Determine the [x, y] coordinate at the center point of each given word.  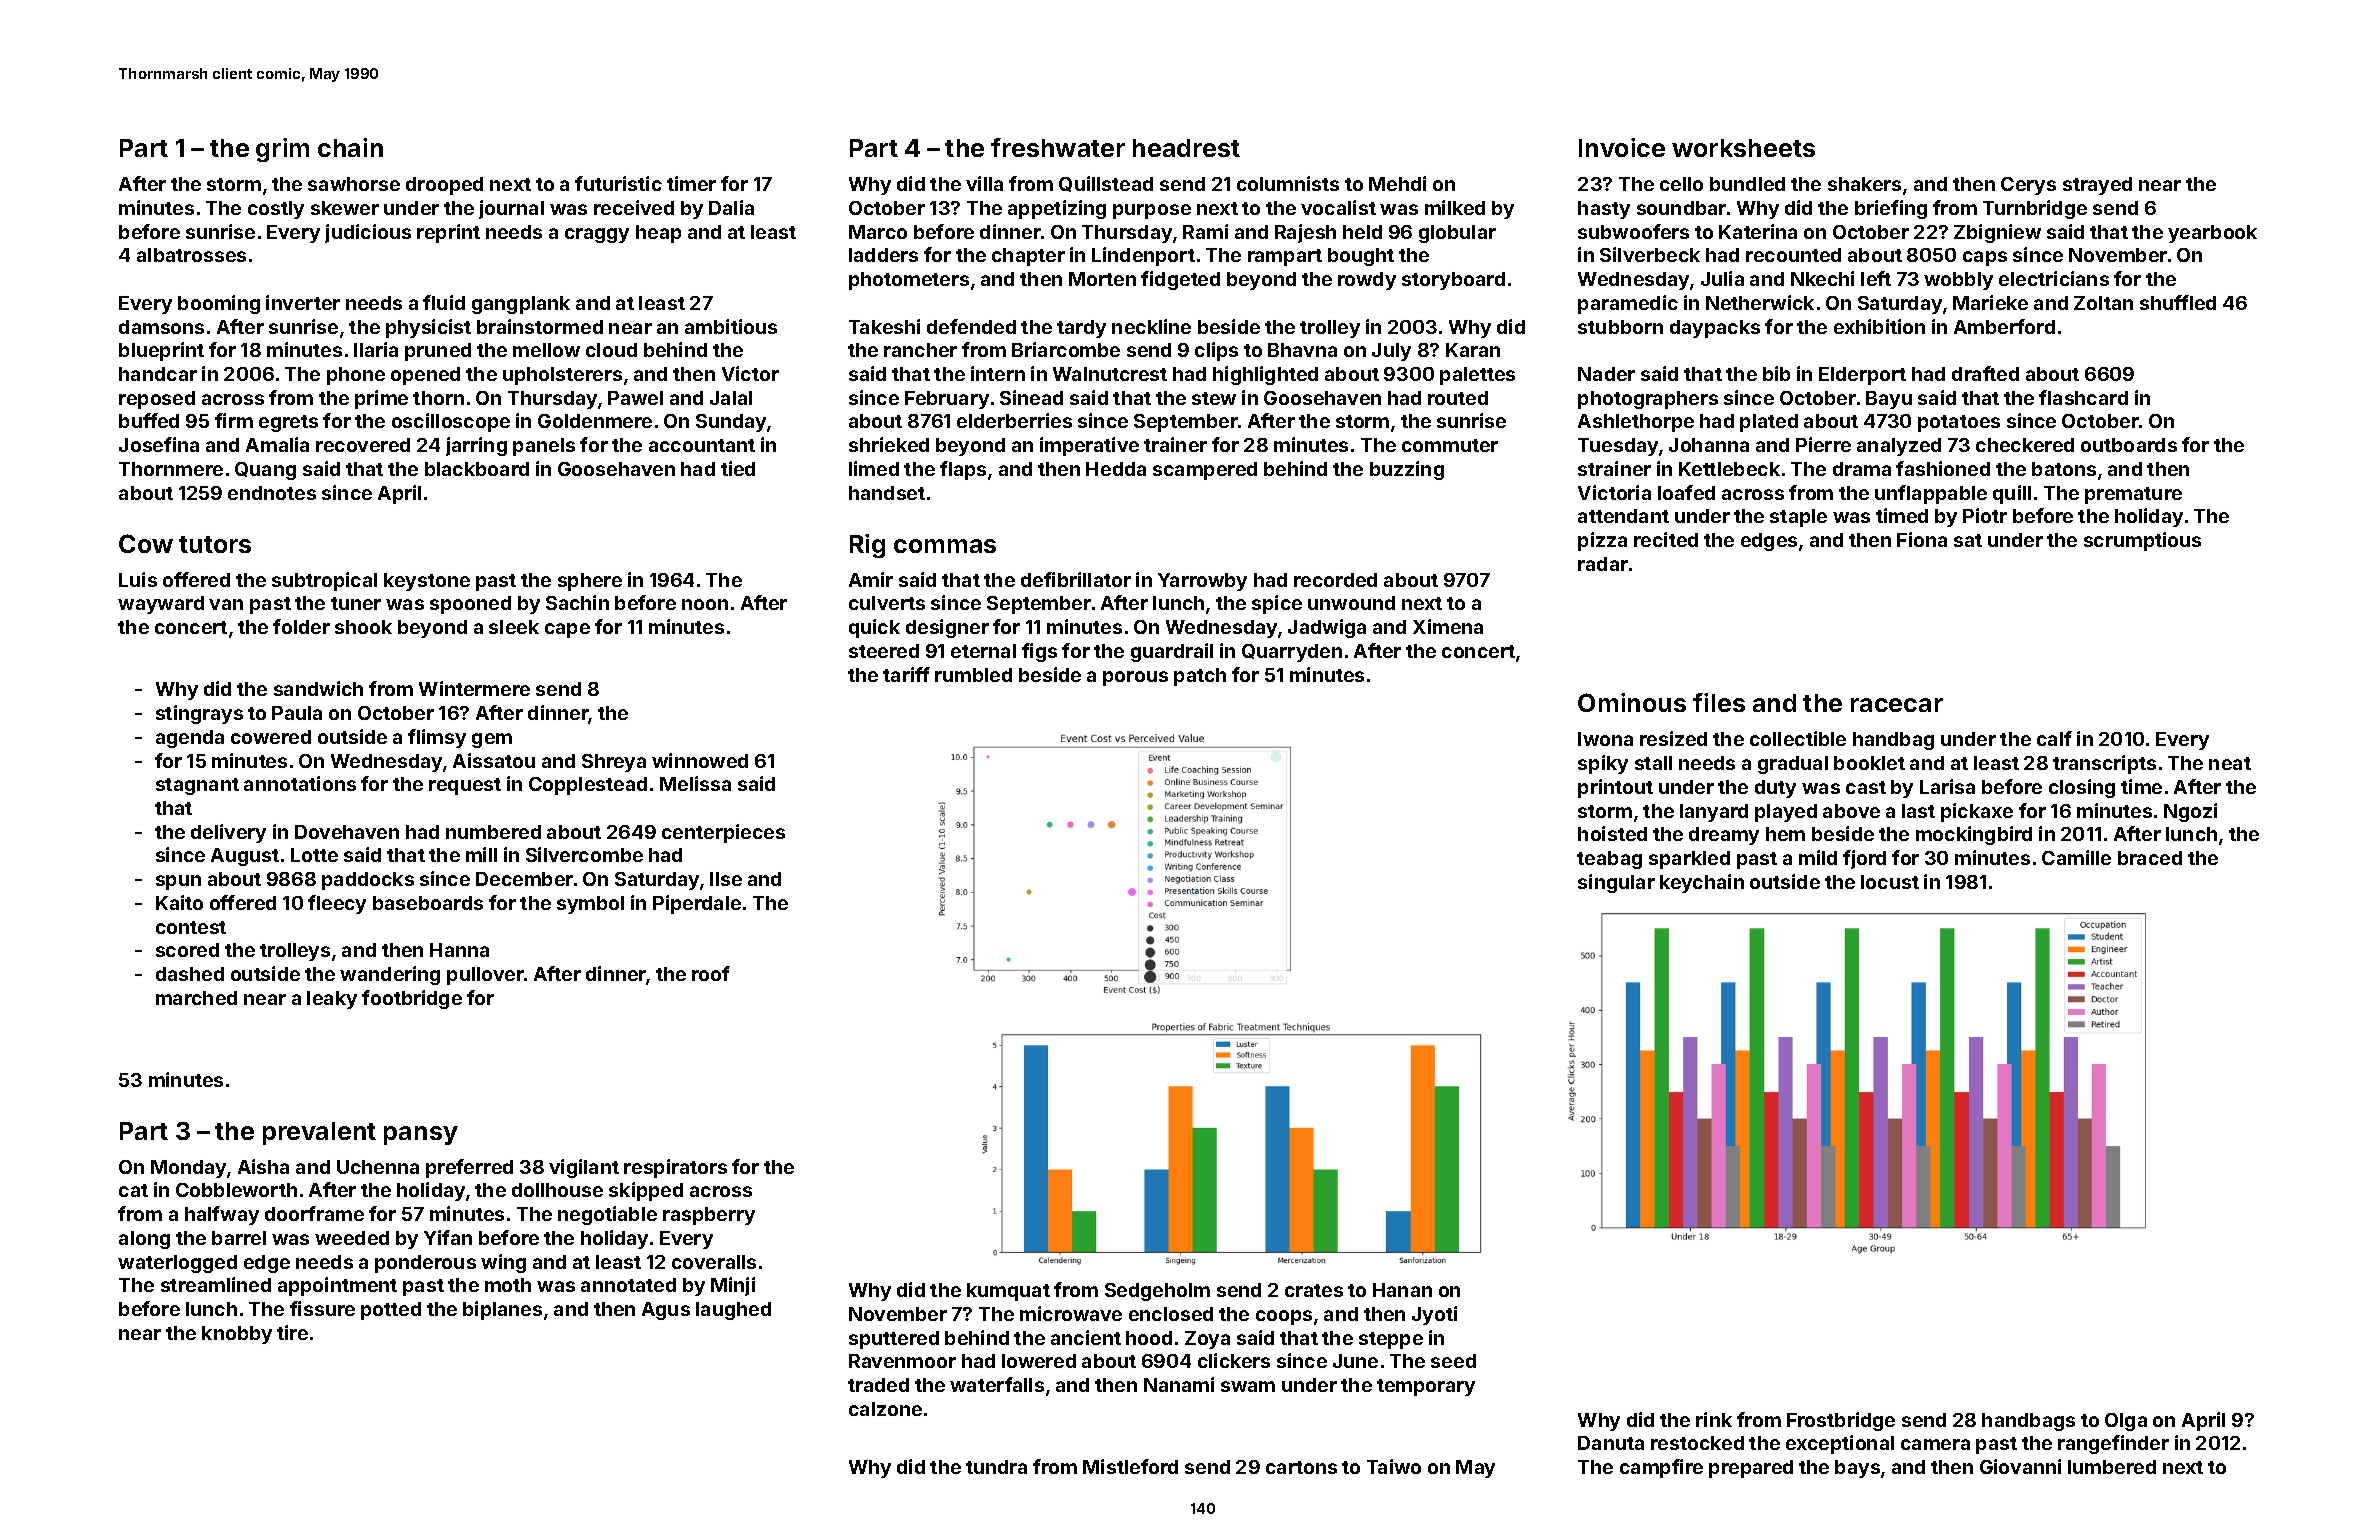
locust [1890, 882]
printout [1615, 788]
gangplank [521, 305]
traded [878, 1385]
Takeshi [884, 326]
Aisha [263, 1166]
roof [711, 973]
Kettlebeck [1729, 469]
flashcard [2083, 397]
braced [2150, 858]
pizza [1602, 541]
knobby [237, 1335]
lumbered [2112, 1467]
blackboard [477, 469]
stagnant [197, 786]
